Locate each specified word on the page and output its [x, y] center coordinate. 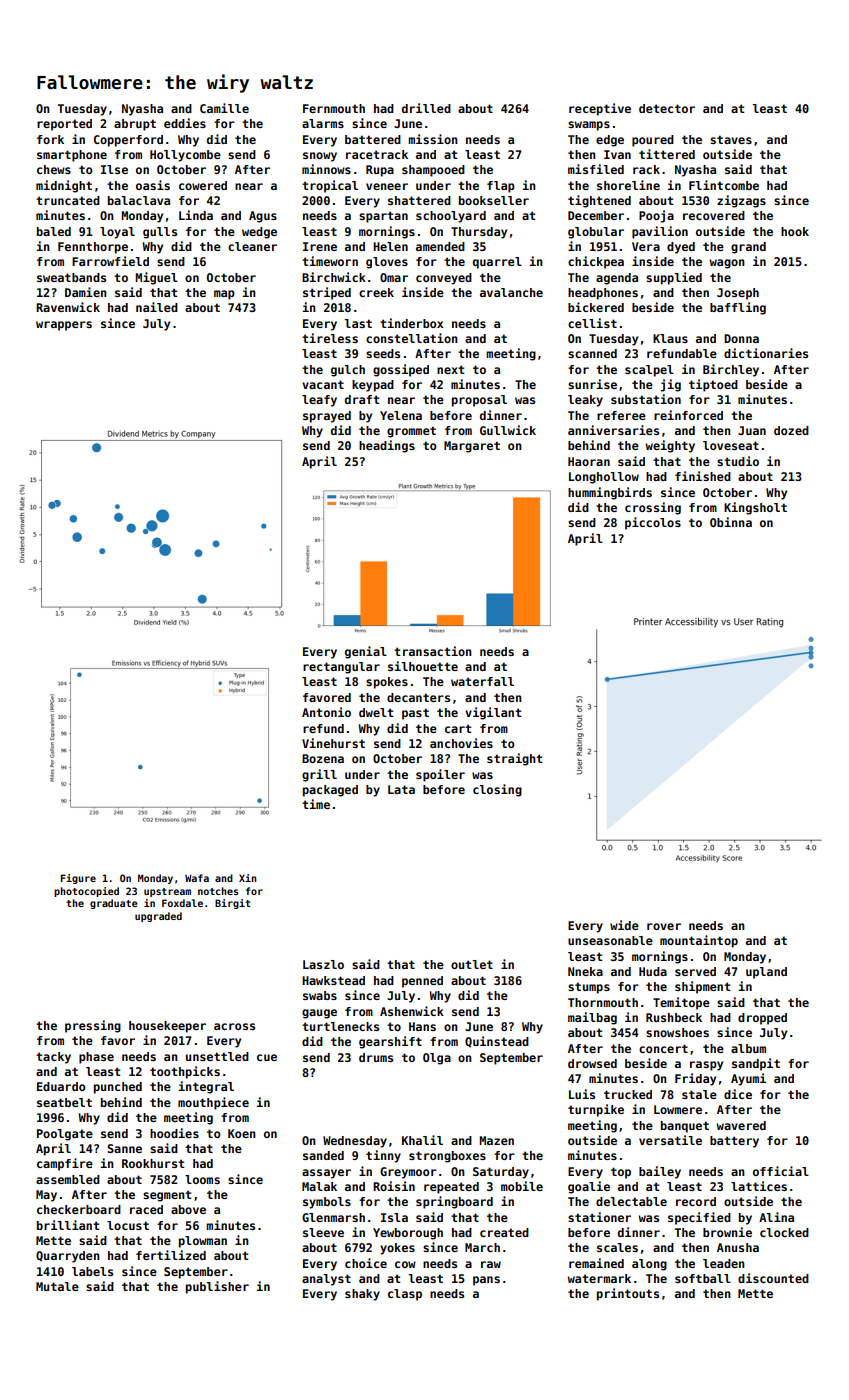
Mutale [57, 1286]
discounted [773, 1278]
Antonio [326, 712]
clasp [405, 1295]
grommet [411, 432]
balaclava [139, 200]
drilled [426, 108]
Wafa [197, 878]
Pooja [656, 216]
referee [621, 415]
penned [422, 982]
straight [515, 759]
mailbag [592, 1018]
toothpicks [185, 1072]
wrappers [64, 326]
